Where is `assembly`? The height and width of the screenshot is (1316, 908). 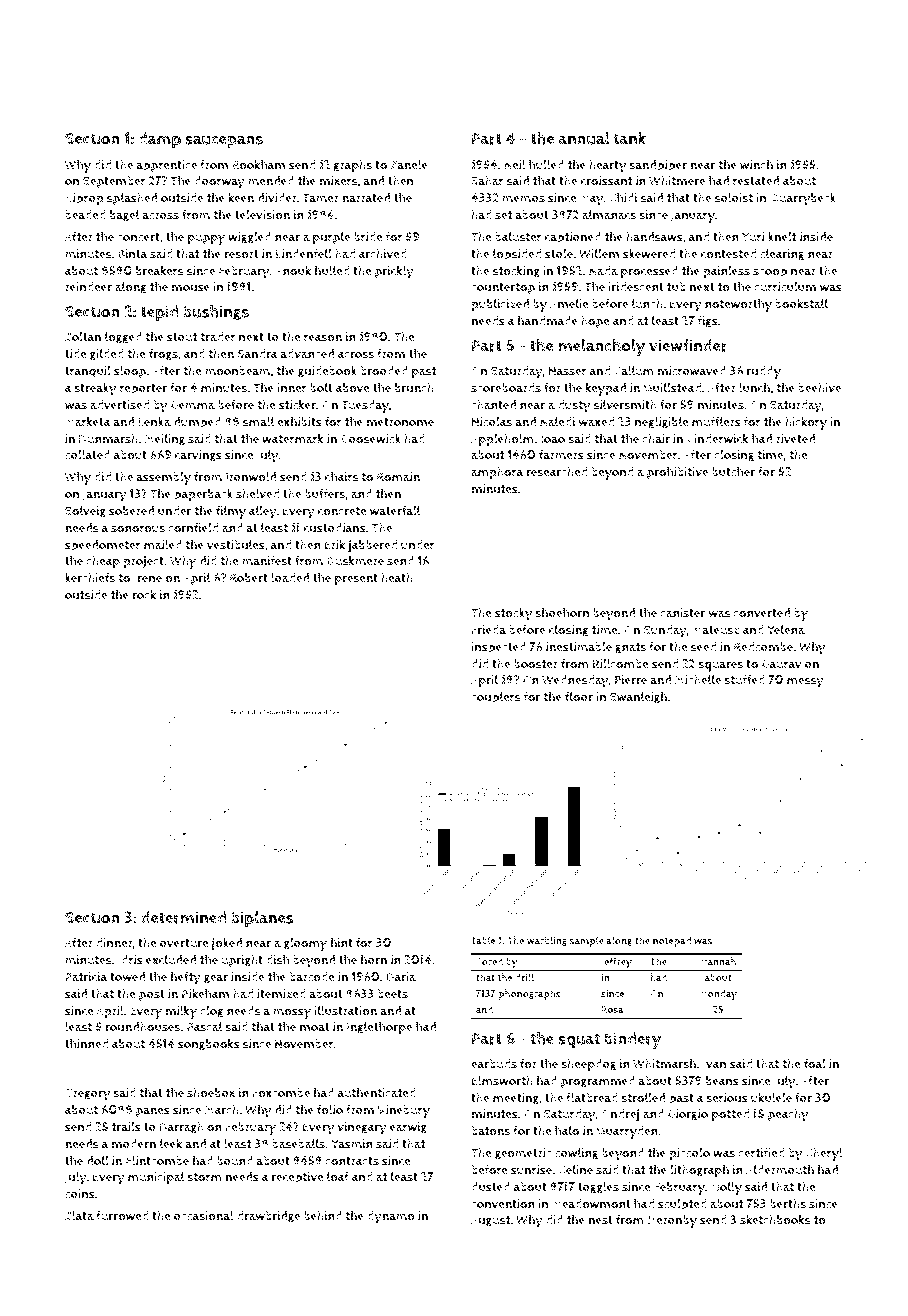
assembly is located at coordinates (163, 478).
